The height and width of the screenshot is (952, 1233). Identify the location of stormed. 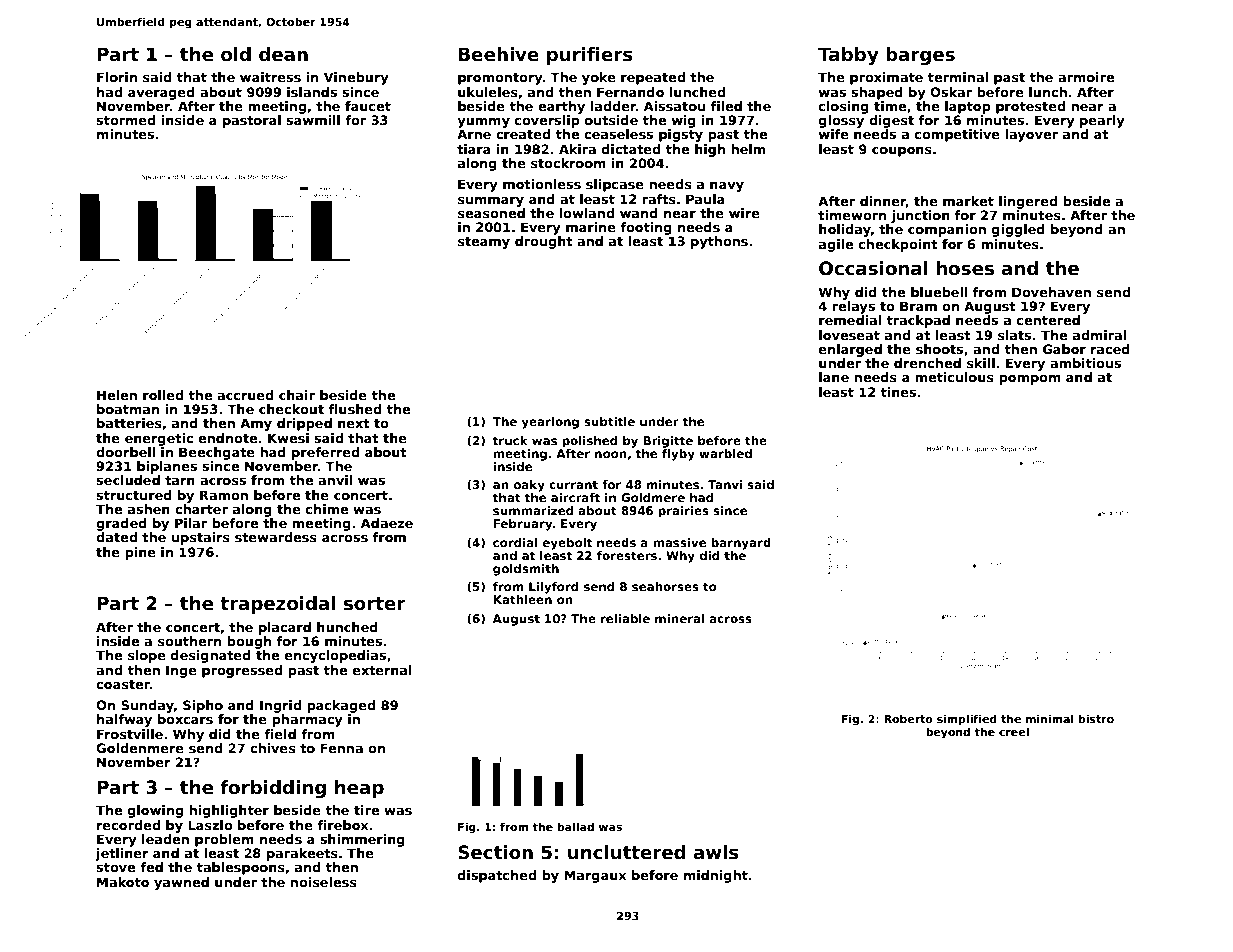
(126, 120).
